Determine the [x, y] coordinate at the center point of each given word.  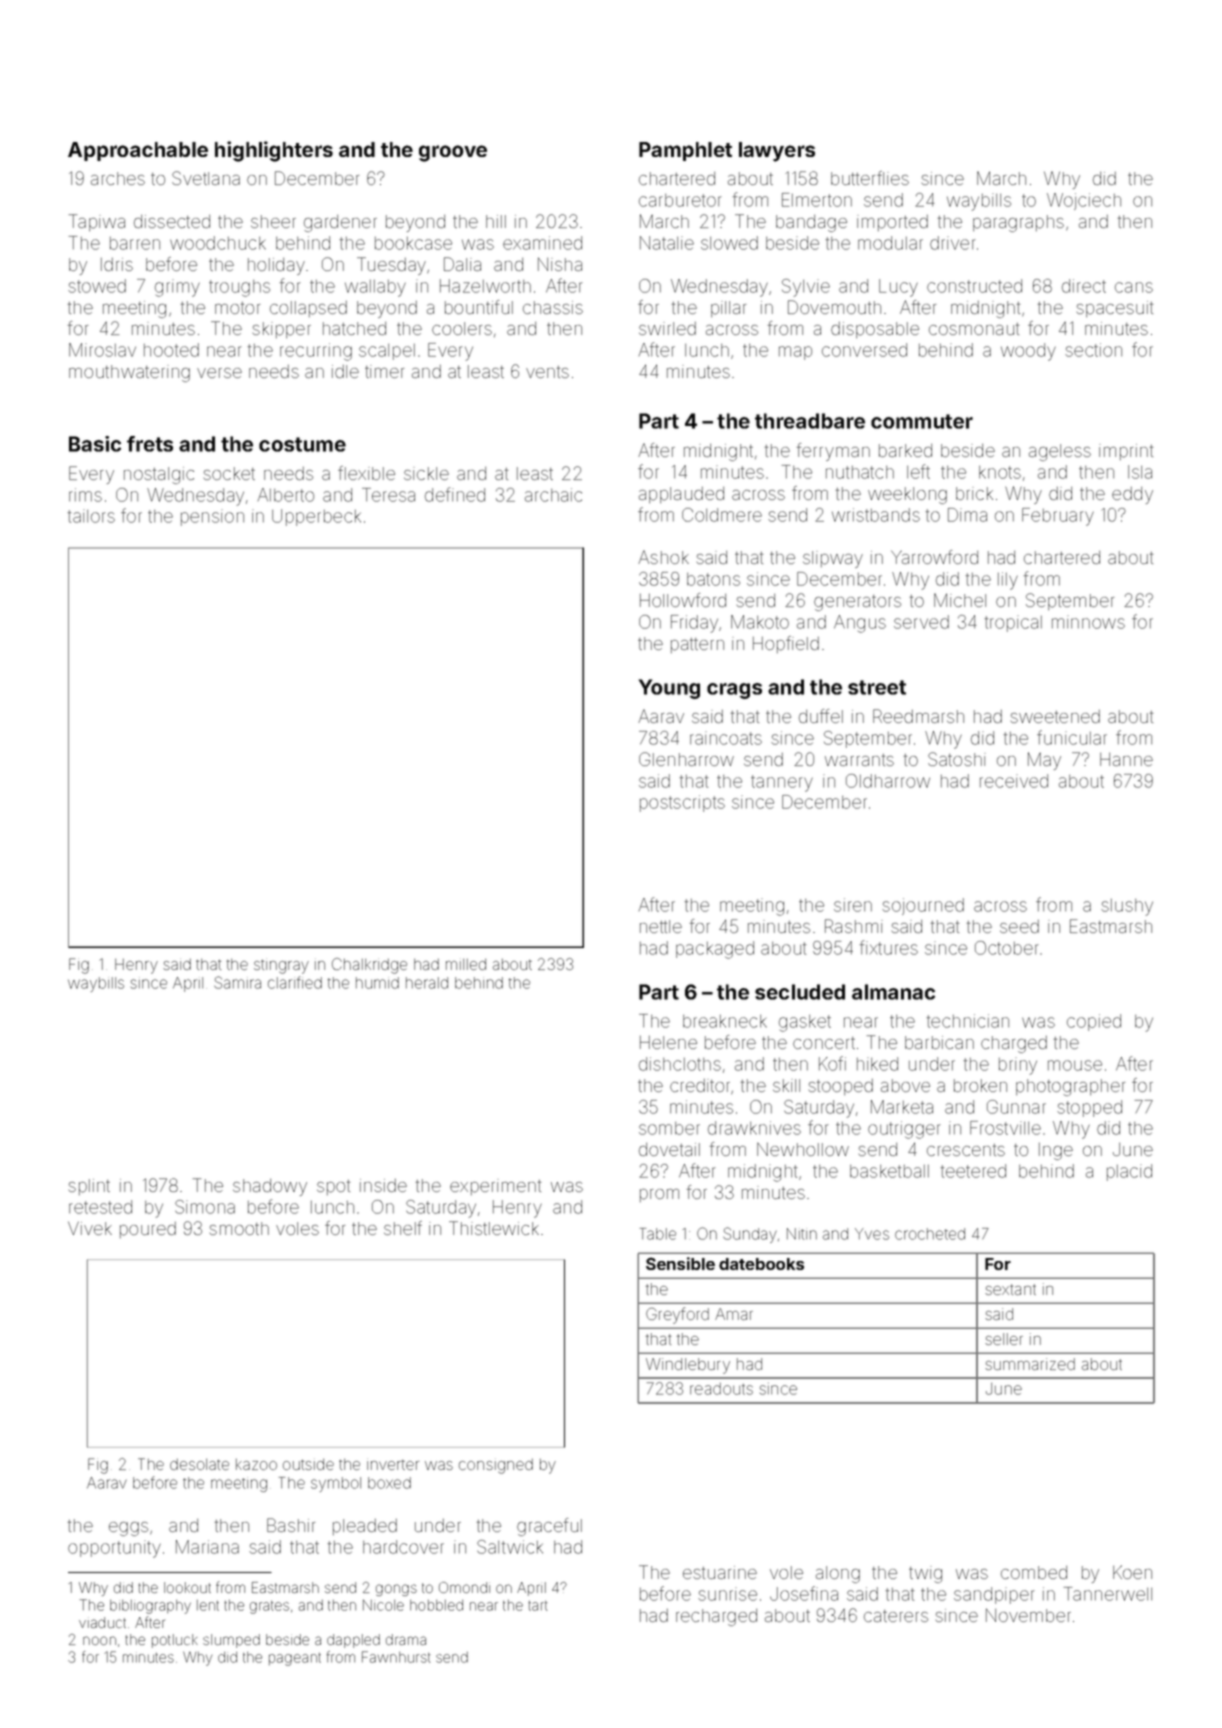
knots [1000, 472]
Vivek [90, 1228]
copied [1094, 1022]
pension [212, 517]
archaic [553, 495]
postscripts [682, 803]
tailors [91, 516]
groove [453, 153]
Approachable [138, 151]
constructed [974, 286]
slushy [1127, 907]
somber [669, 1128]
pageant [295, 1659]
